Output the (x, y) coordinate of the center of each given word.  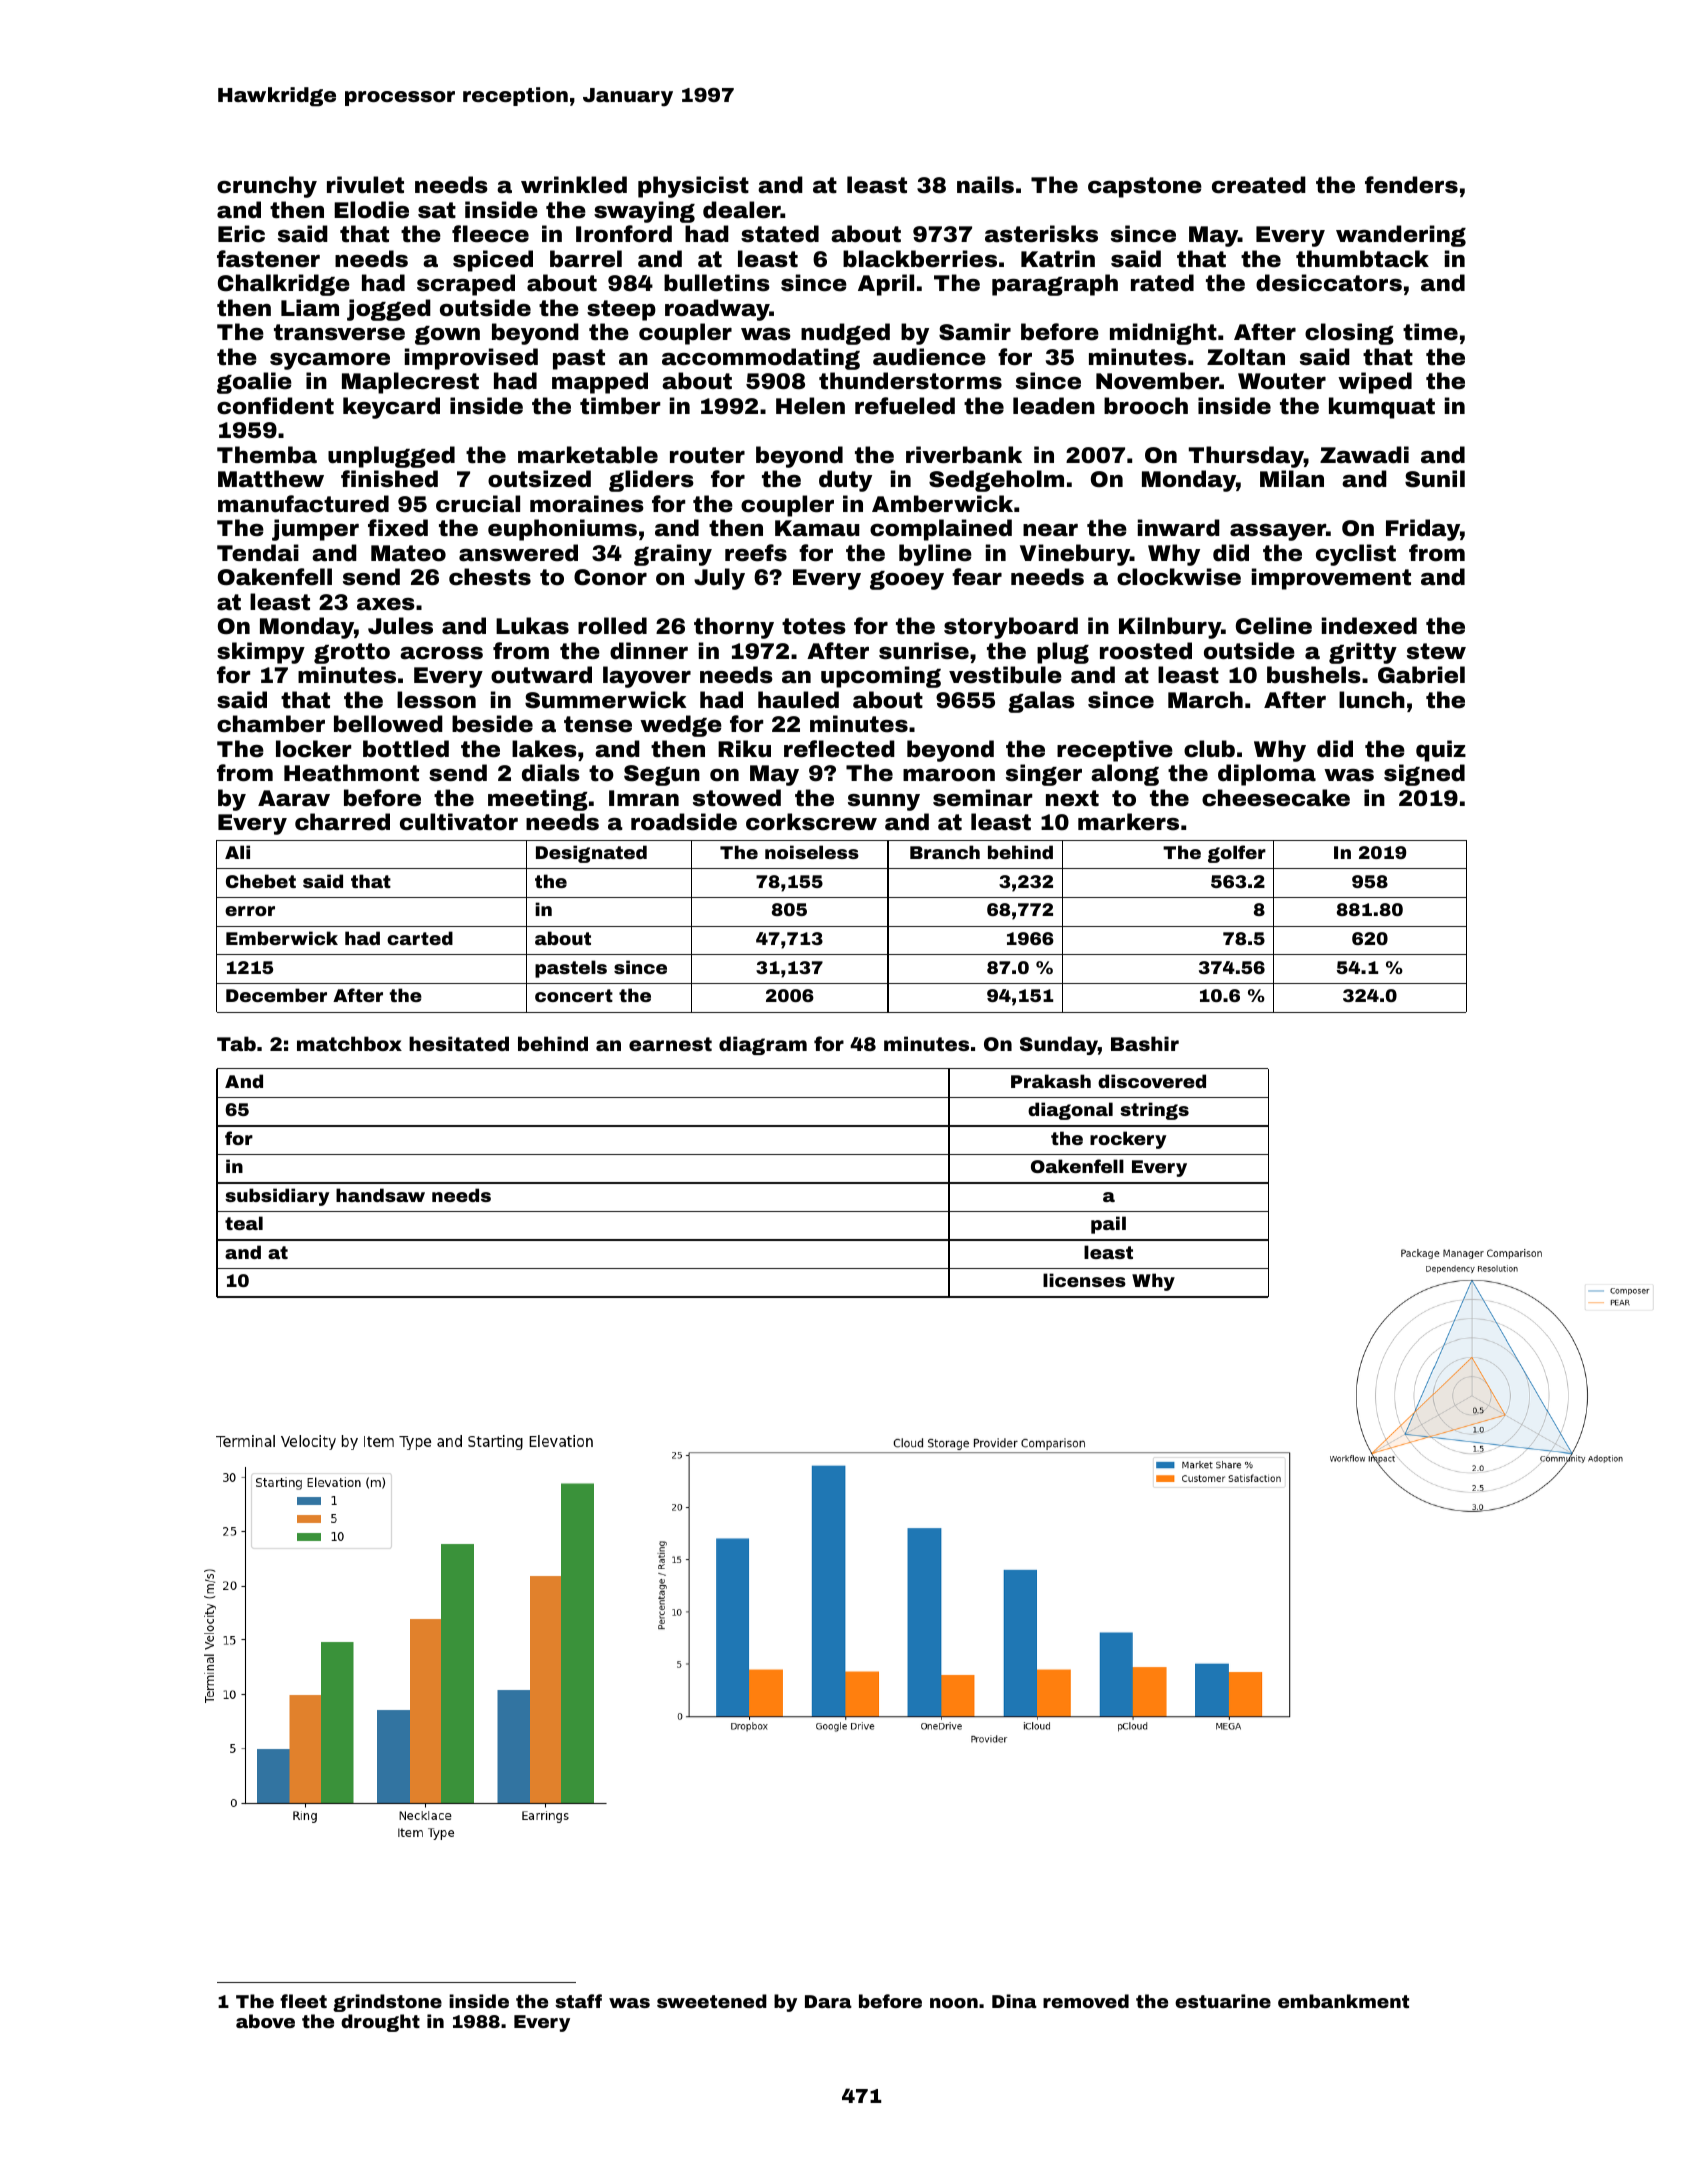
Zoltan (1246, 357)
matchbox (349, 1043)
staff (578, 2001)
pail (1108, 1225)
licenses (1084, 1280)
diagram (763, 1045)
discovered (1152, 1081)
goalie (254, 383)
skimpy (261, 653)
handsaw (380, 1195)
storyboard (1011, 628)
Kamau (817, 528)
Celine (1274, 626)
